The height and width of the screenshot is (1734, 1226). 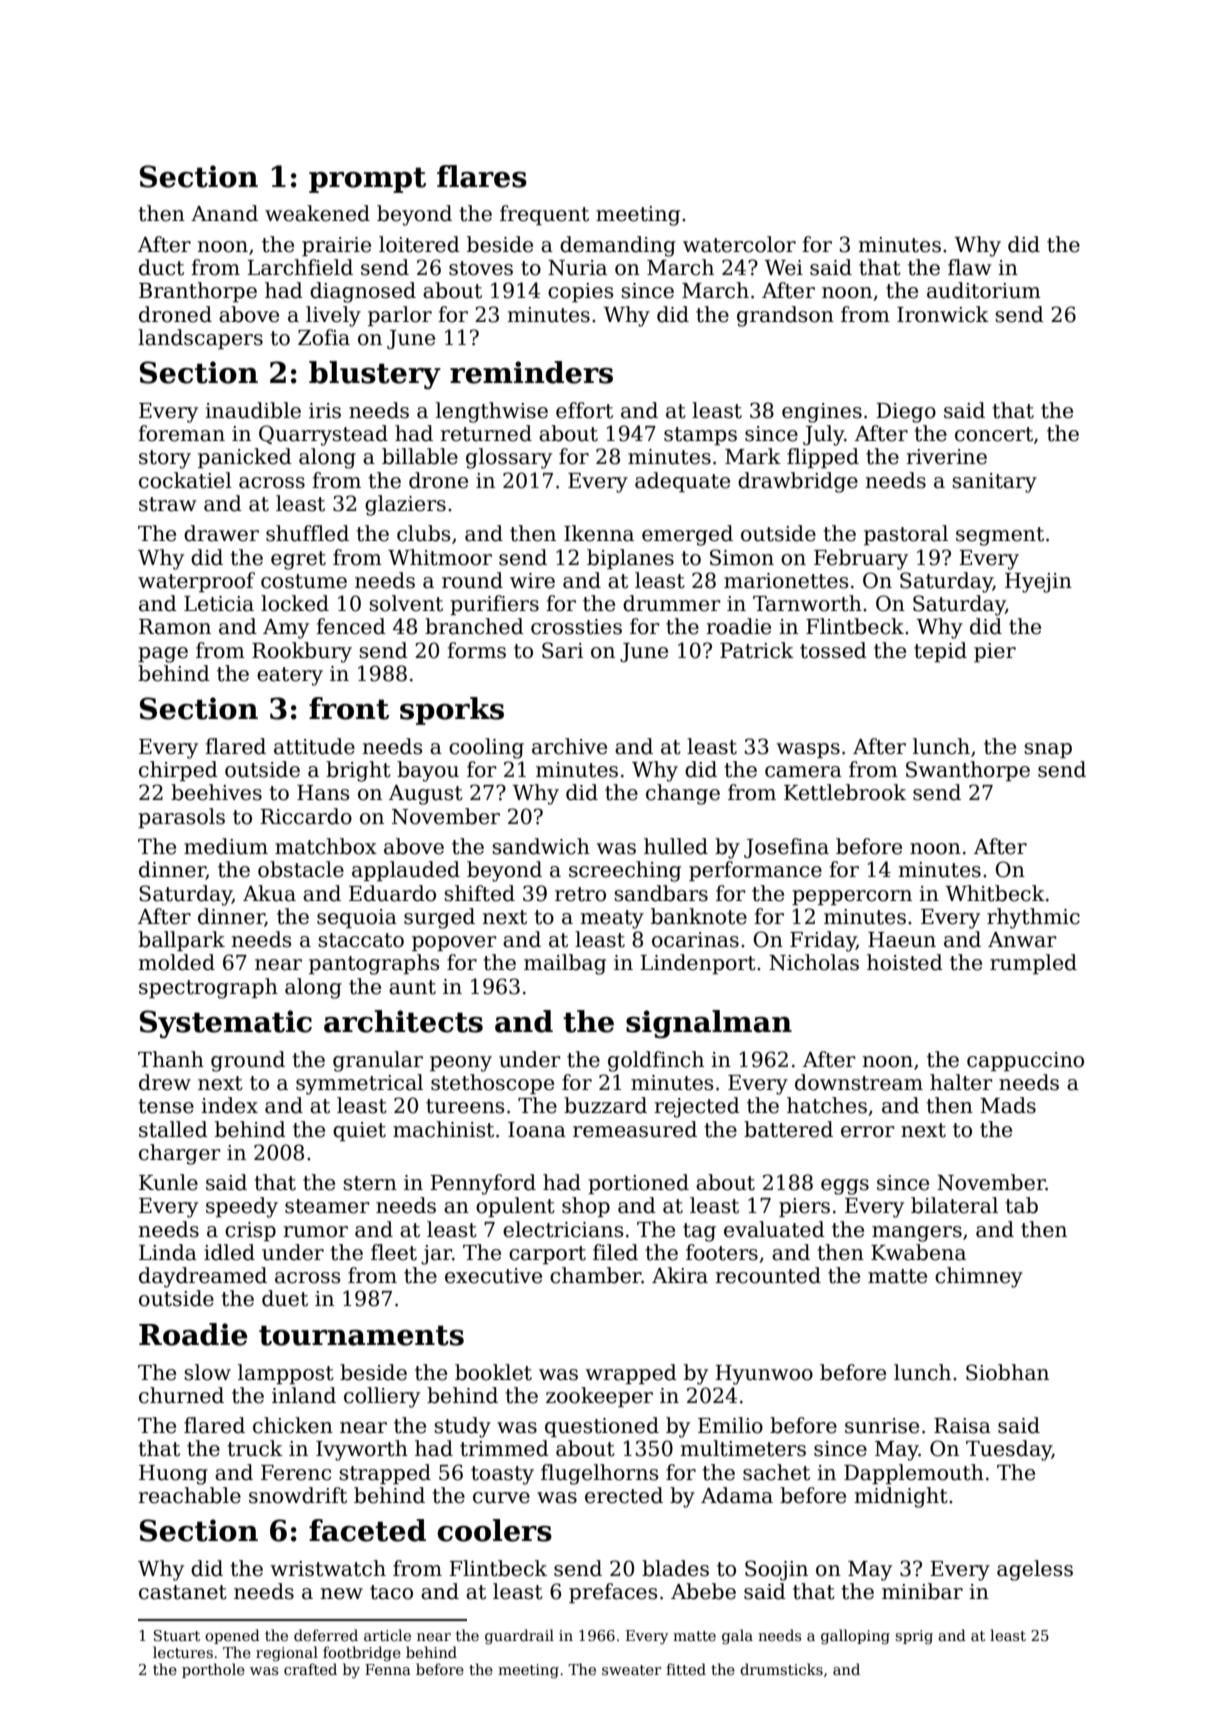 What do you see at coordinates (814, 962) in the screenshot?
I see `Nicholas` at bounding box center [814, 962].
